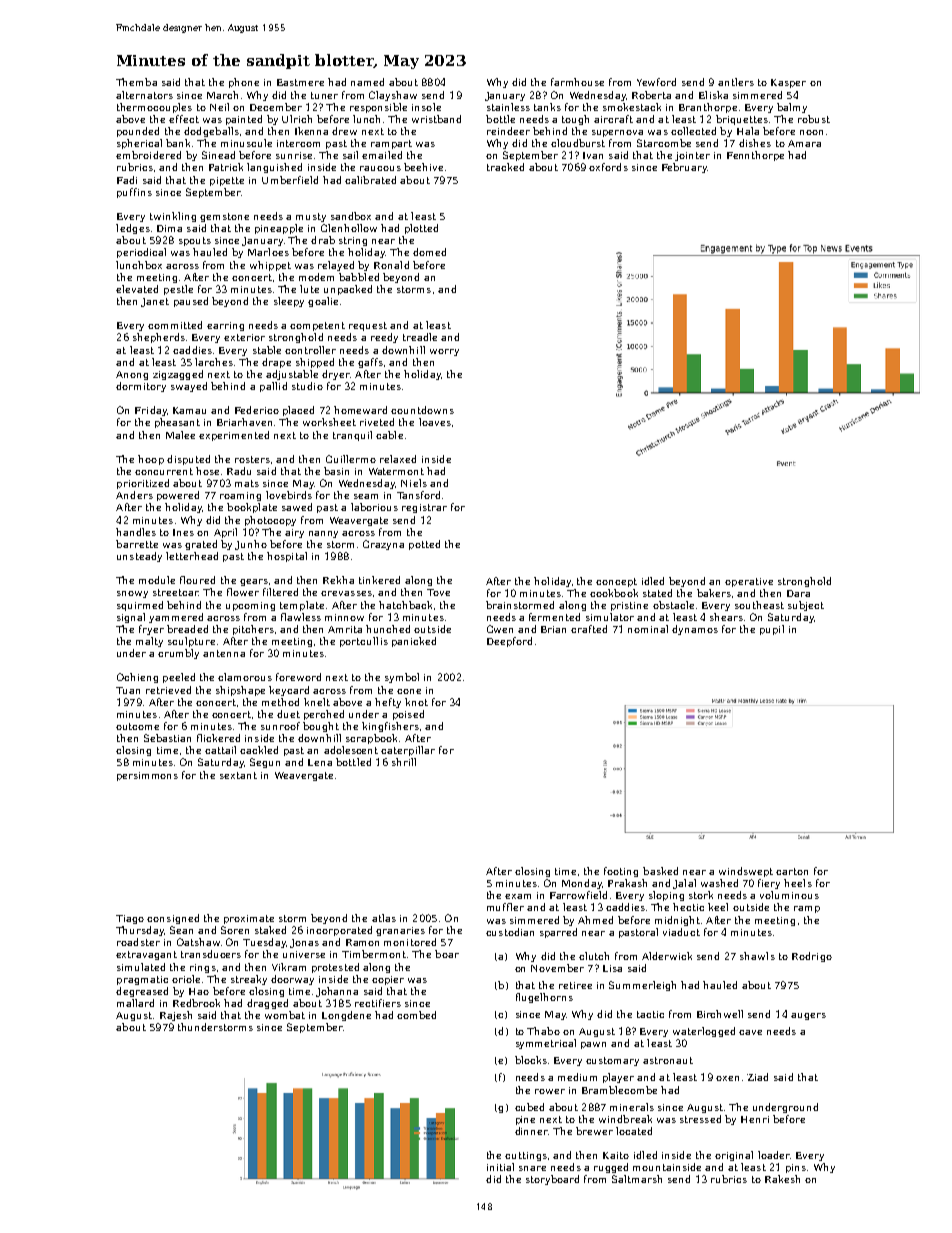 Image resolution: width=952 pixels, height=1233 pixels. I want to click on countdowns, so click(422, 410).
